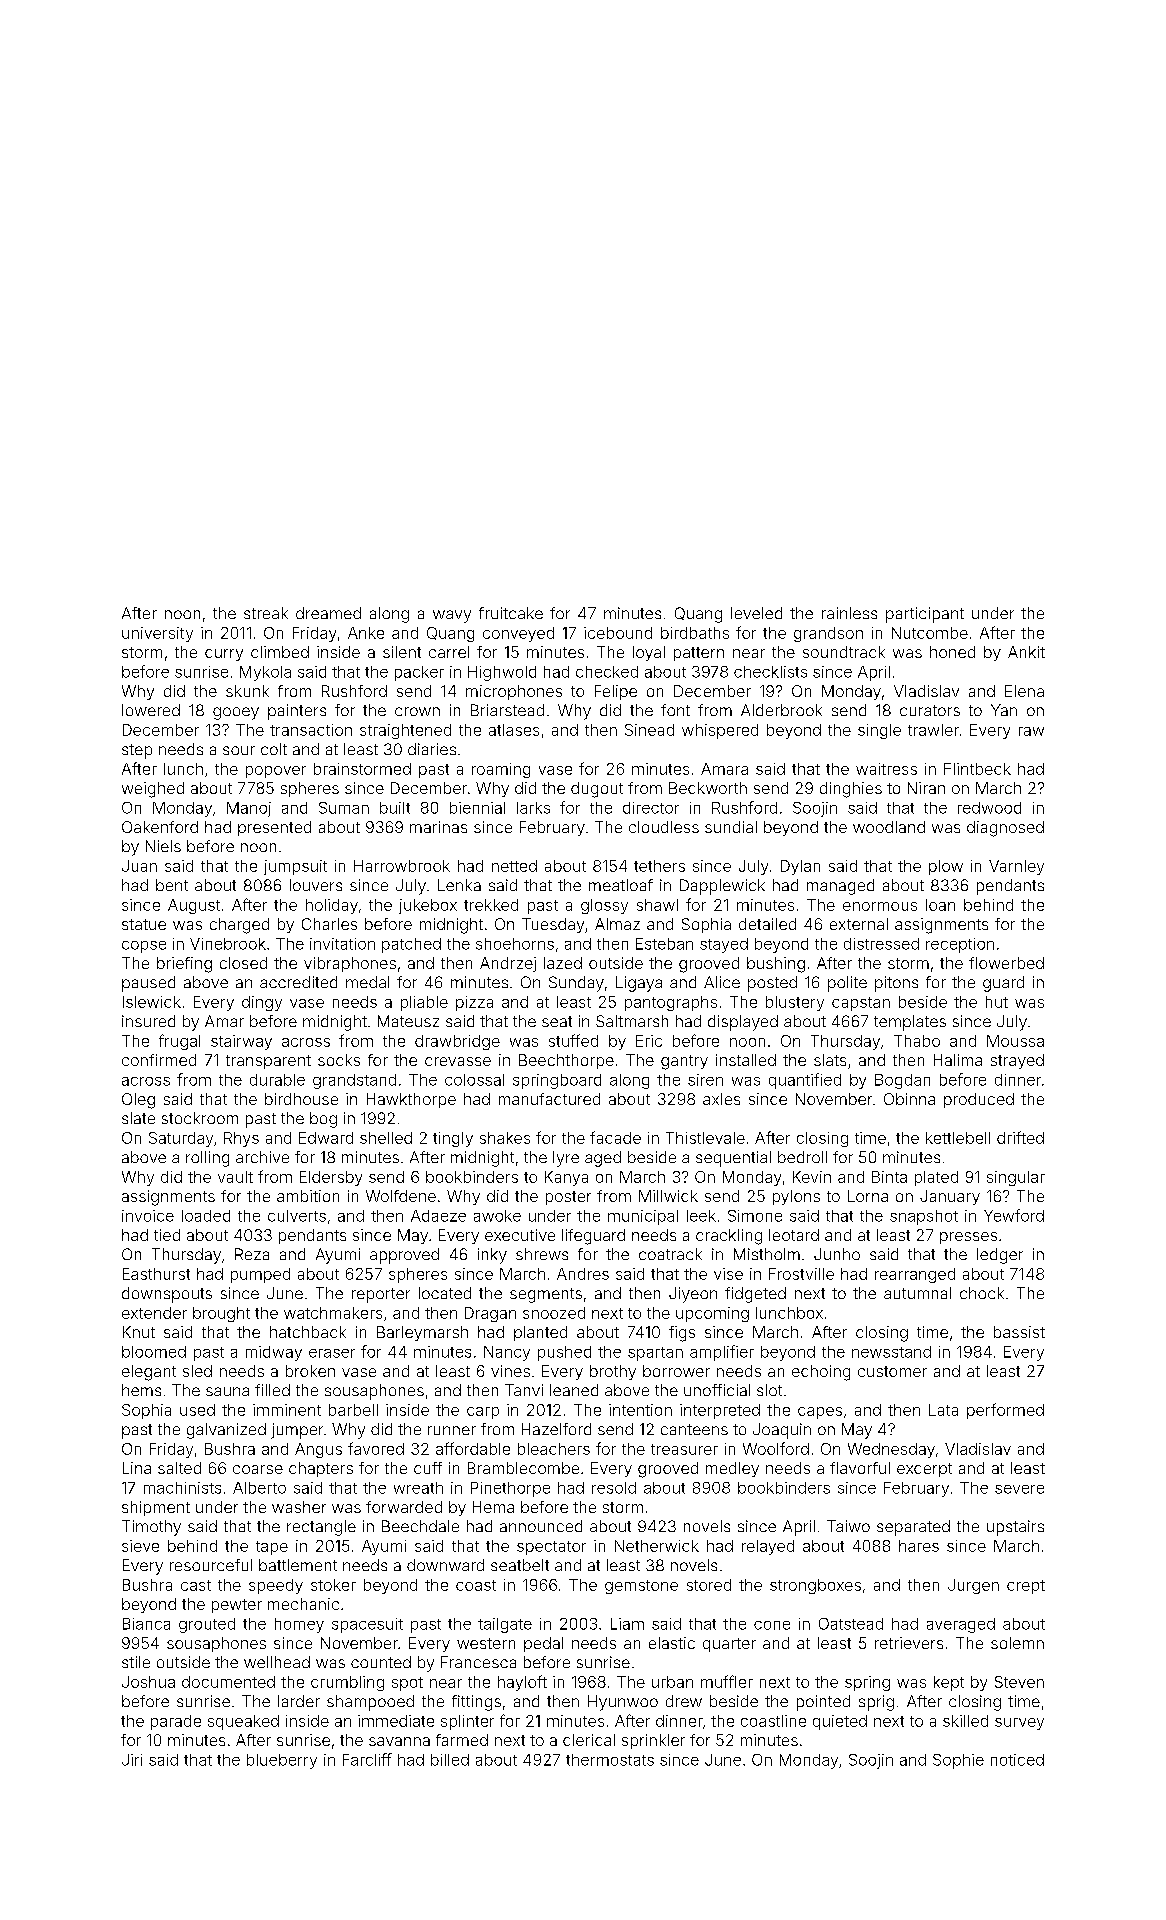 Image resolution: width=1166 pixels, height=1920 pixels. What do you see at coordinates (490, 1314) in the screenshot?
I see `Dragan` at bounding box center [490, 1314].
